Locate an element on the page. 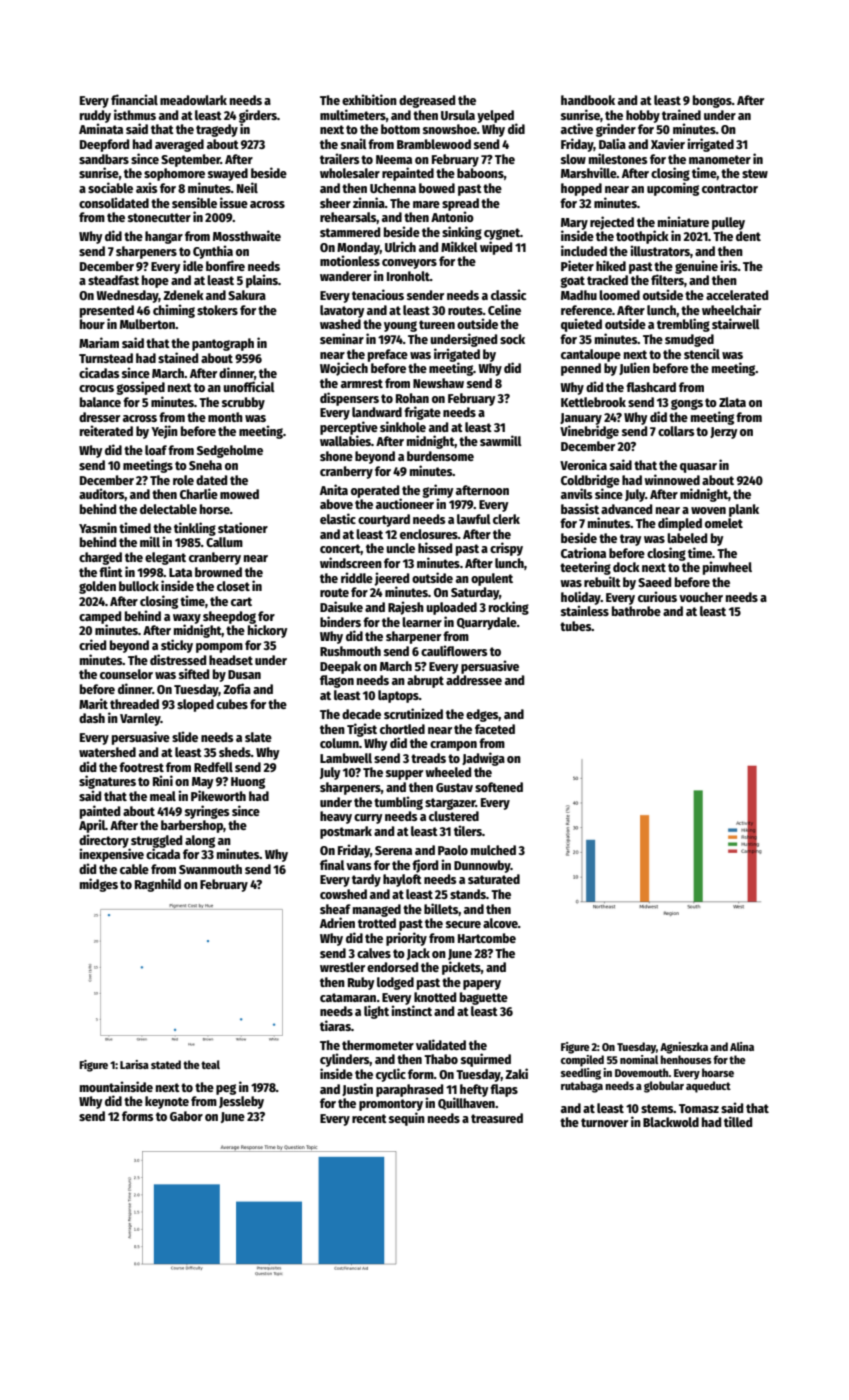  enclosures is located at coordinates (429, 534).
